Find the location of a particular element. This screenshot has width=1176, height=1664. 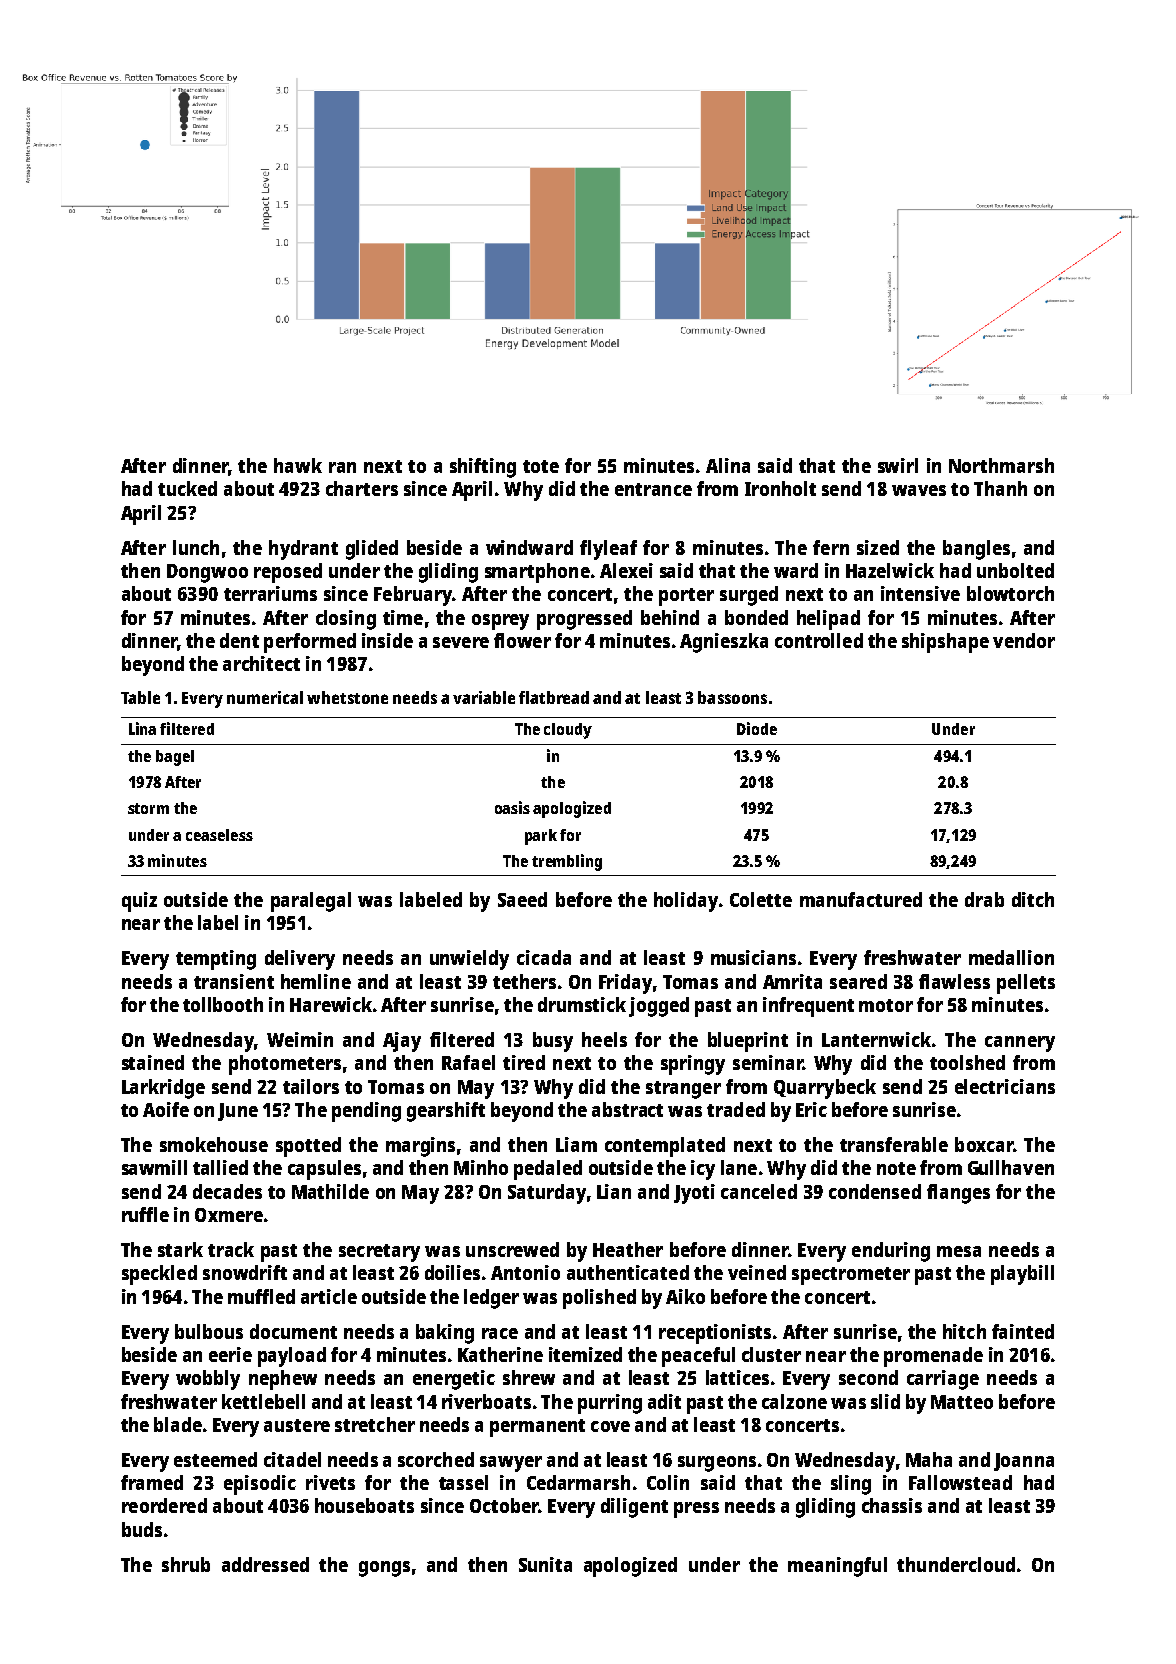

motor is located at coordinates (886, 1005).
